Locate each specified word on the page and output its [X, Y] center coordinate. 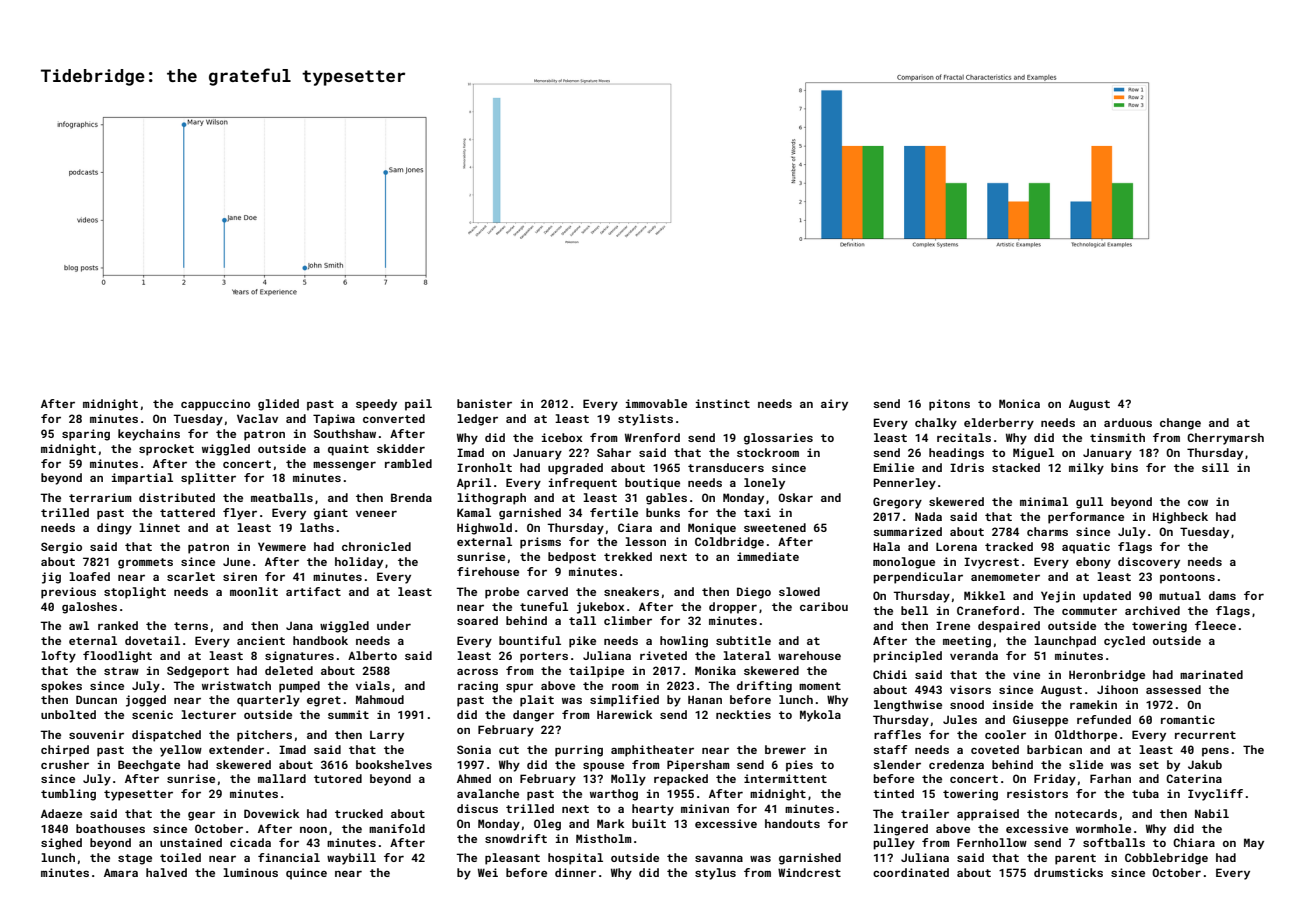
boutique [652, 484]
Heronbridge [1107, 676]
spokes [61, 687]
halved [166, 872]
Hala [886, 546]
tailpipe [596, 672]
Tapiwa [334, 420]
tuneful [544, 606]
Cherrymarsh [1225, 439]
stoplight [135, 593]
